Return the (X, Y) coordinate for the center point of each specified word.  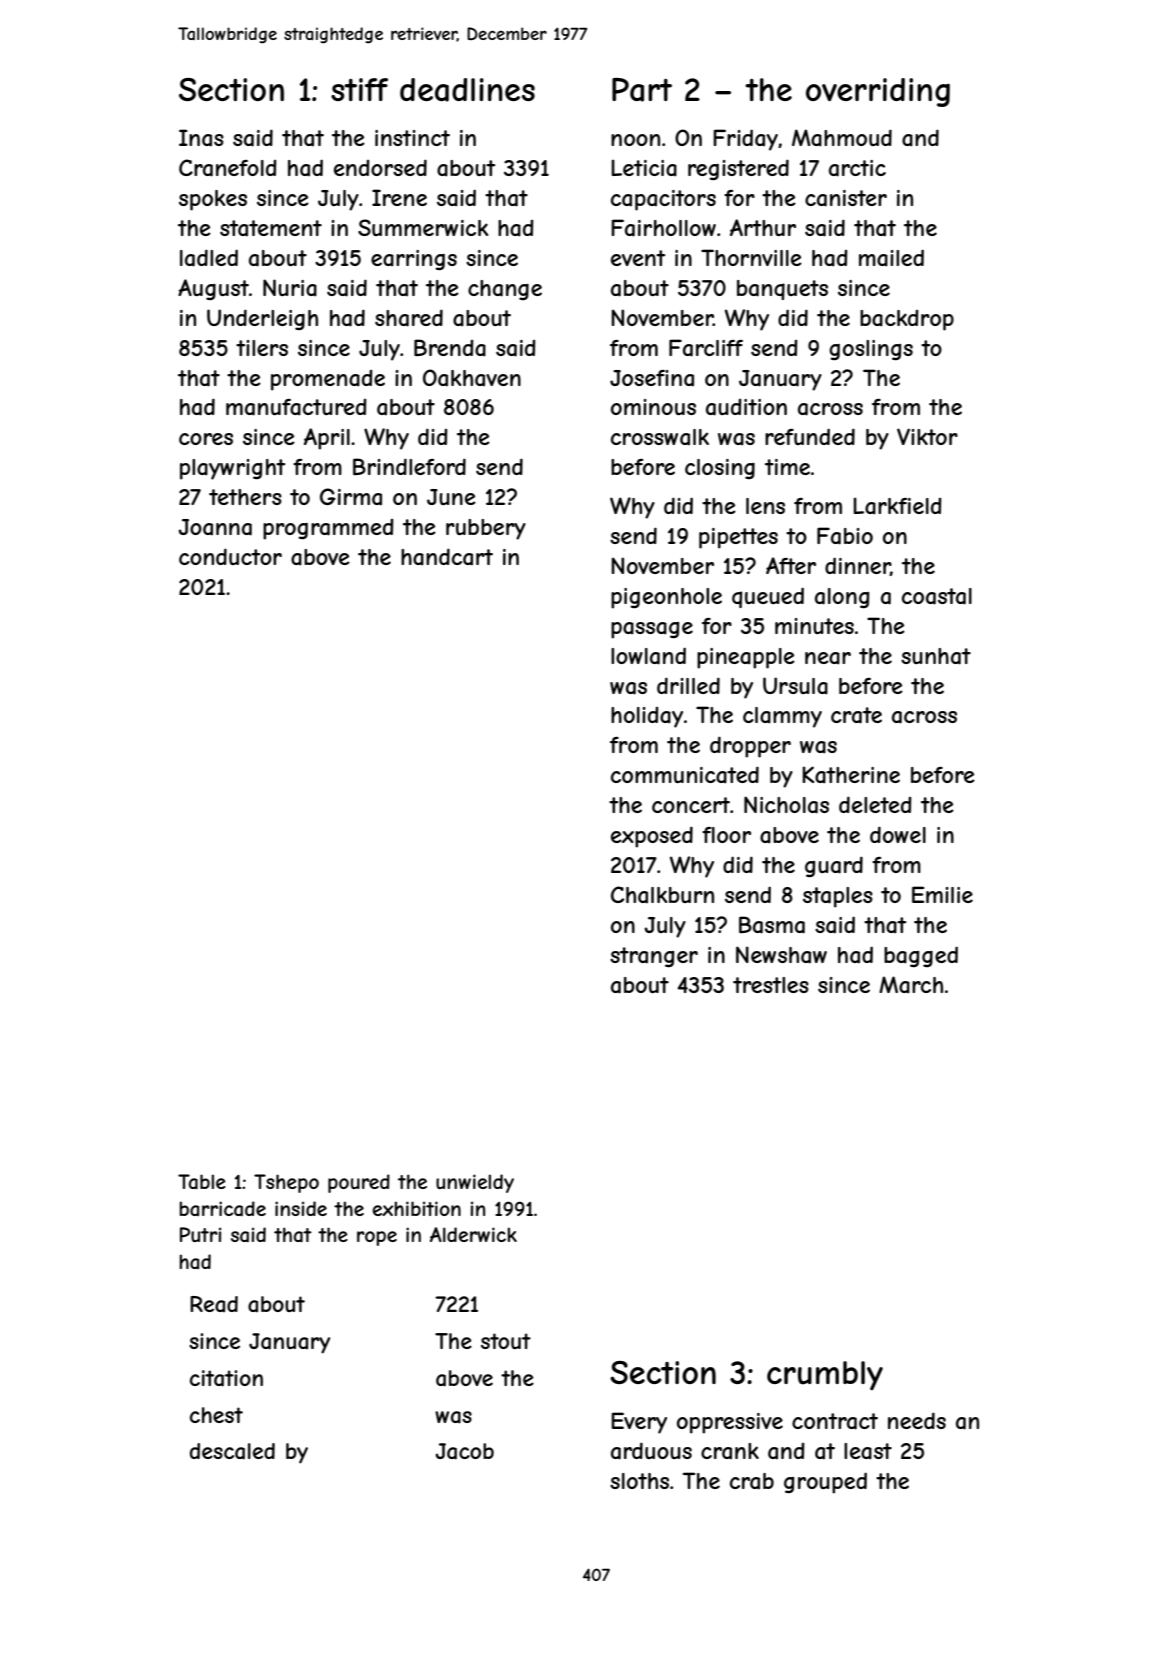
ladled (209, 258)
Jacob (465, 1451)
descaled (232, 1451)
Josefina (652, 378)
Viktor (927, 436)
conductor (230, 556)
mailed (891, 258)
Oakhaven (472, 378)
